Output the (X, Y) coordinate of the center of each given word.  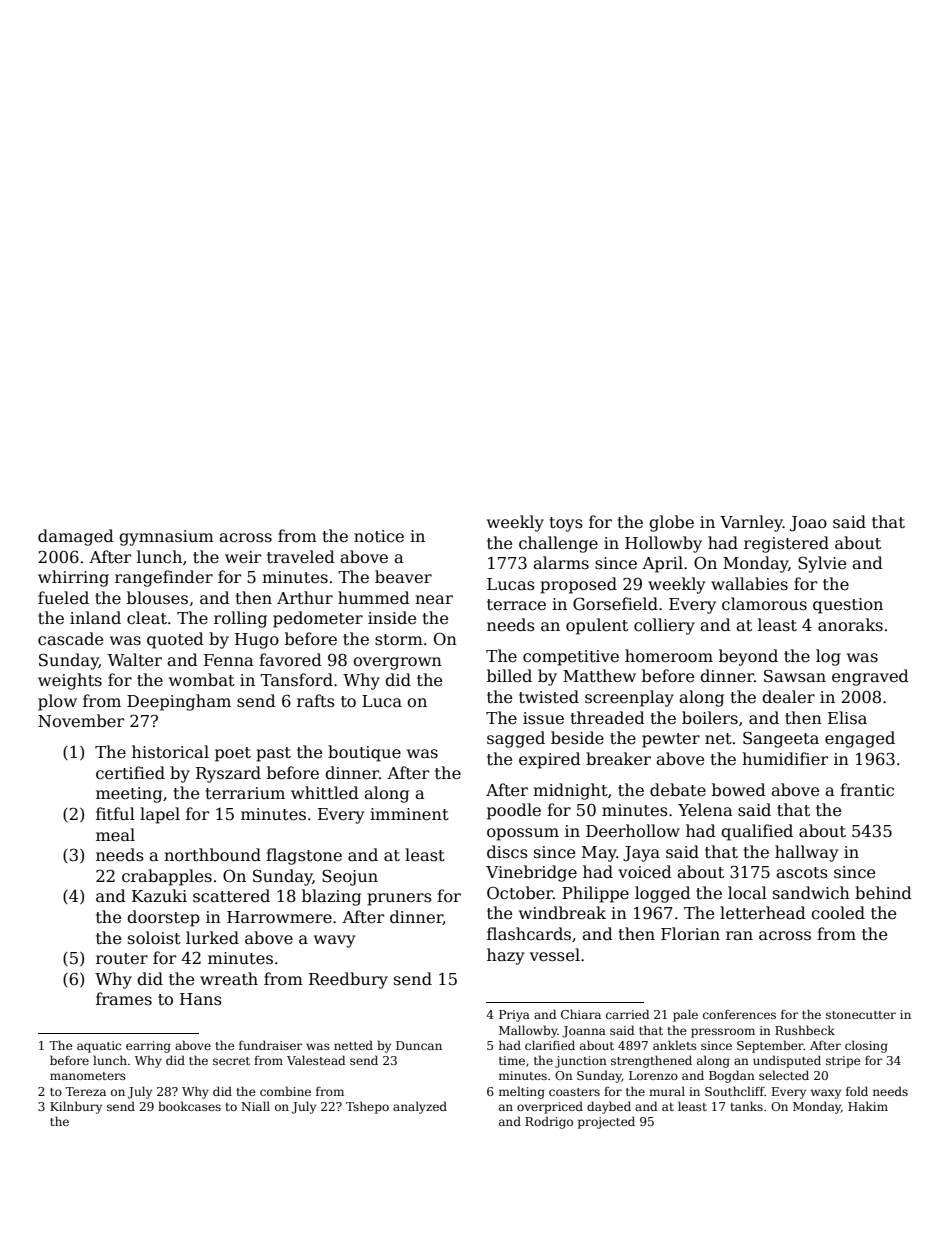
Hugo (257, 641)
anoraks (850, 625)
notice (379, 536)
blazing (331, 897)
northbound (212, 854)
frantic (867, 790)
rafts (316, 700)
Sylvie (822, 564)
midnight (570, 791)
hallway (806, 853)
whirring (73, 578)
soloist (154, 937)
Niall (255, 1106)
